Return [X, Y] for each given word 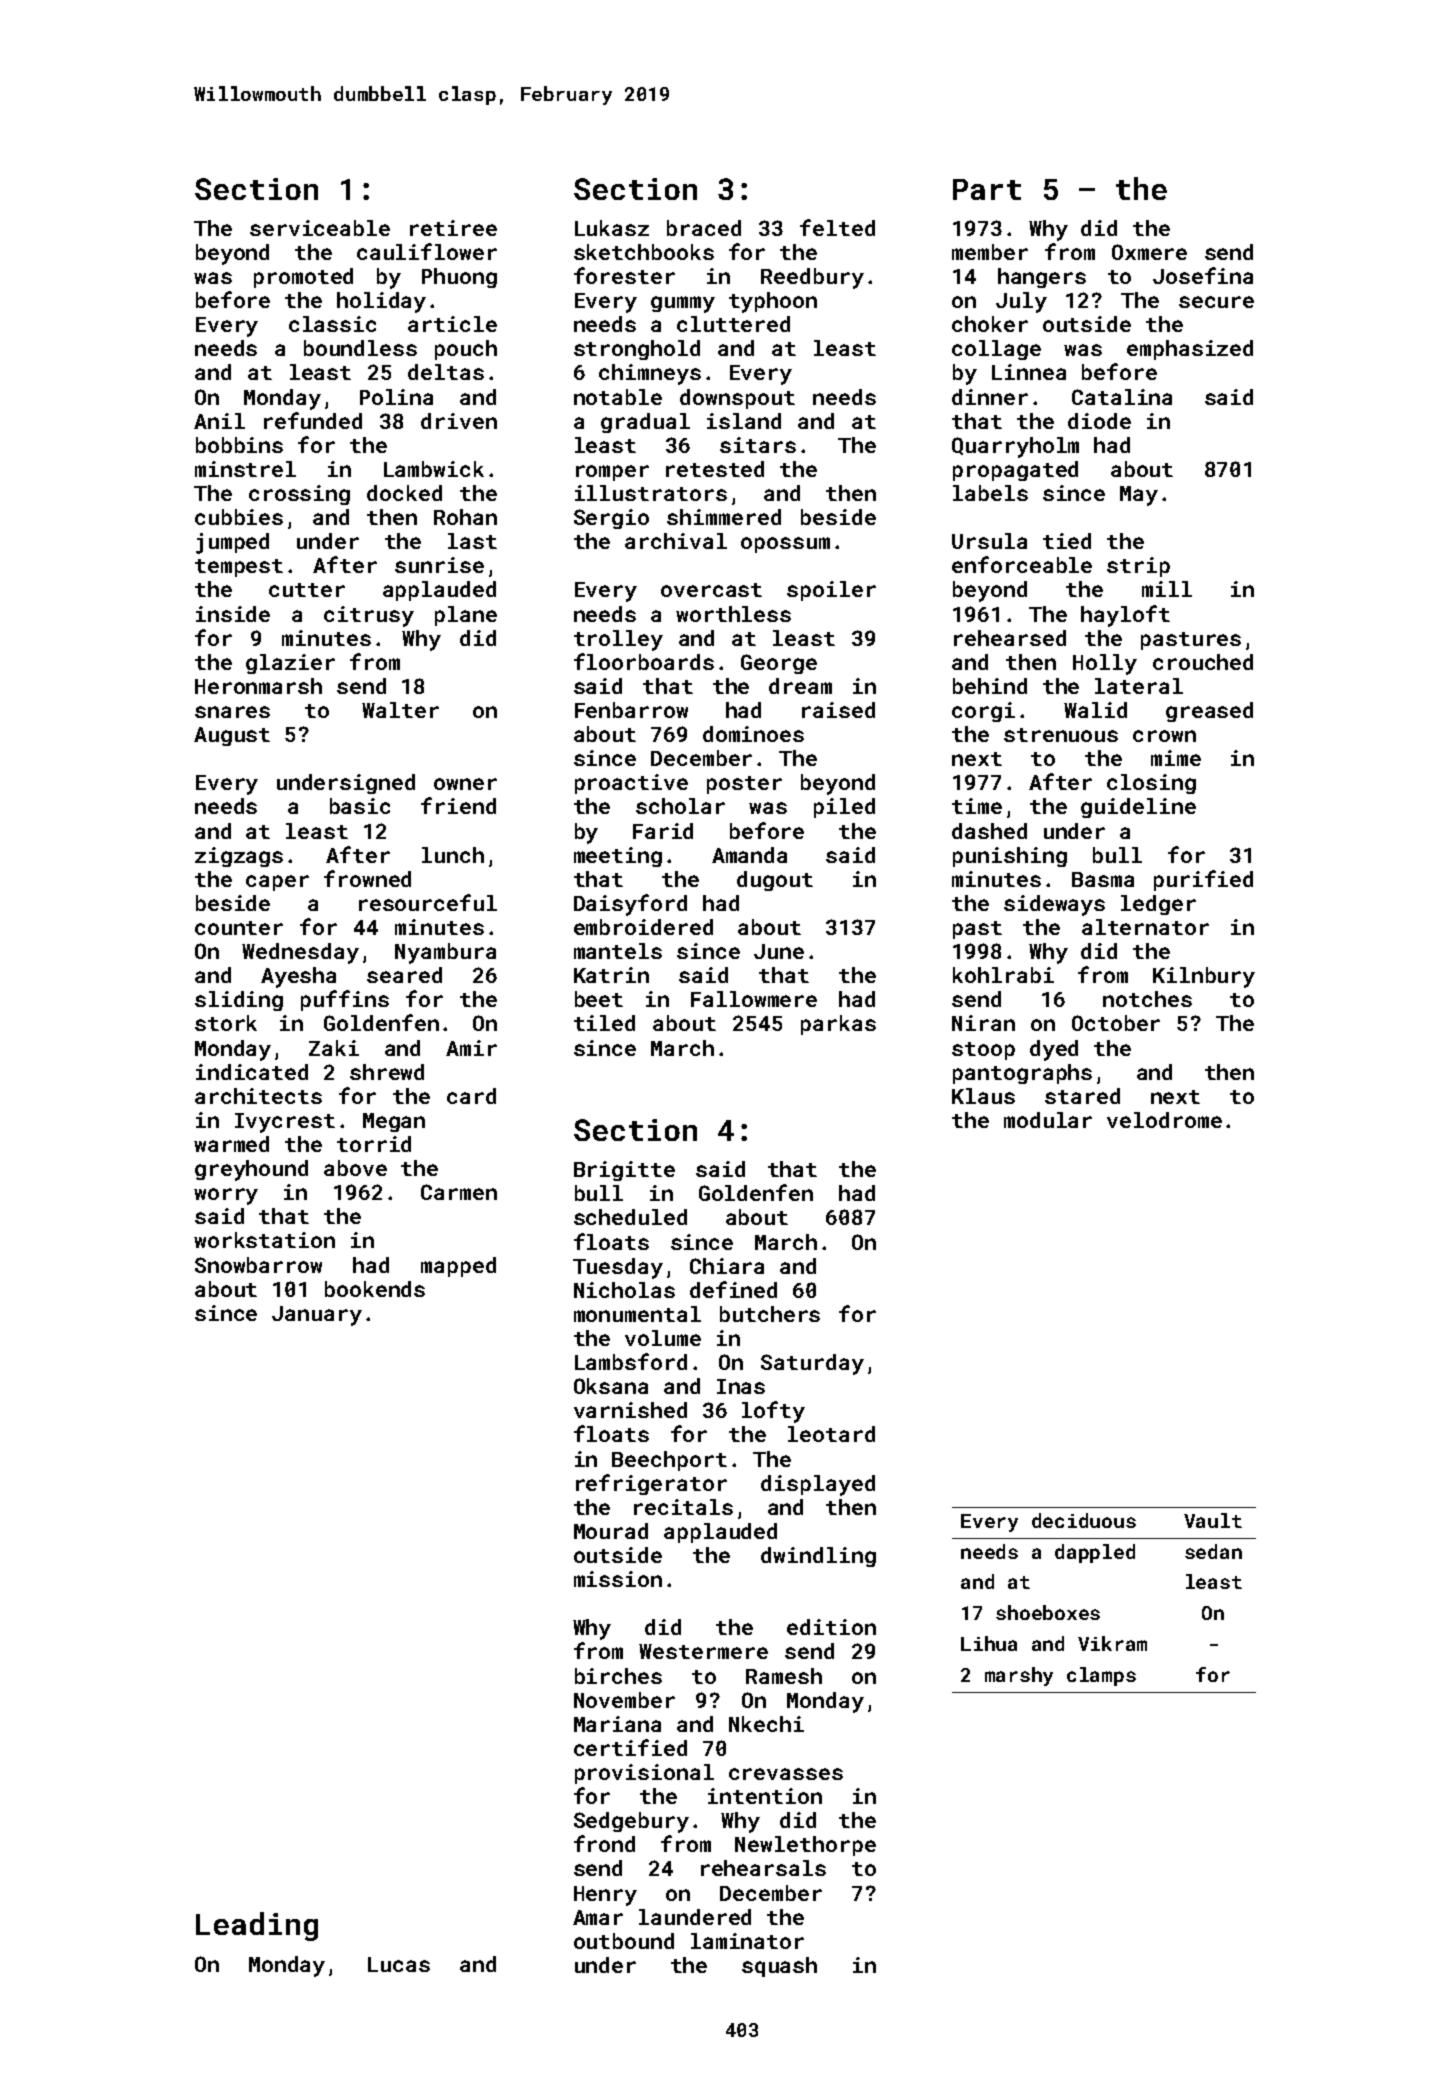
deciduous [1084, 1520]
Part [987, 189]
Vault [1213, 1520]
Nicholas [624, 1290]
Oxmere [1149, 252]
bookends [375, 1289]
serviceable [320, 228]
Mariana [617, 1724]
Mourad [611, 1531]
